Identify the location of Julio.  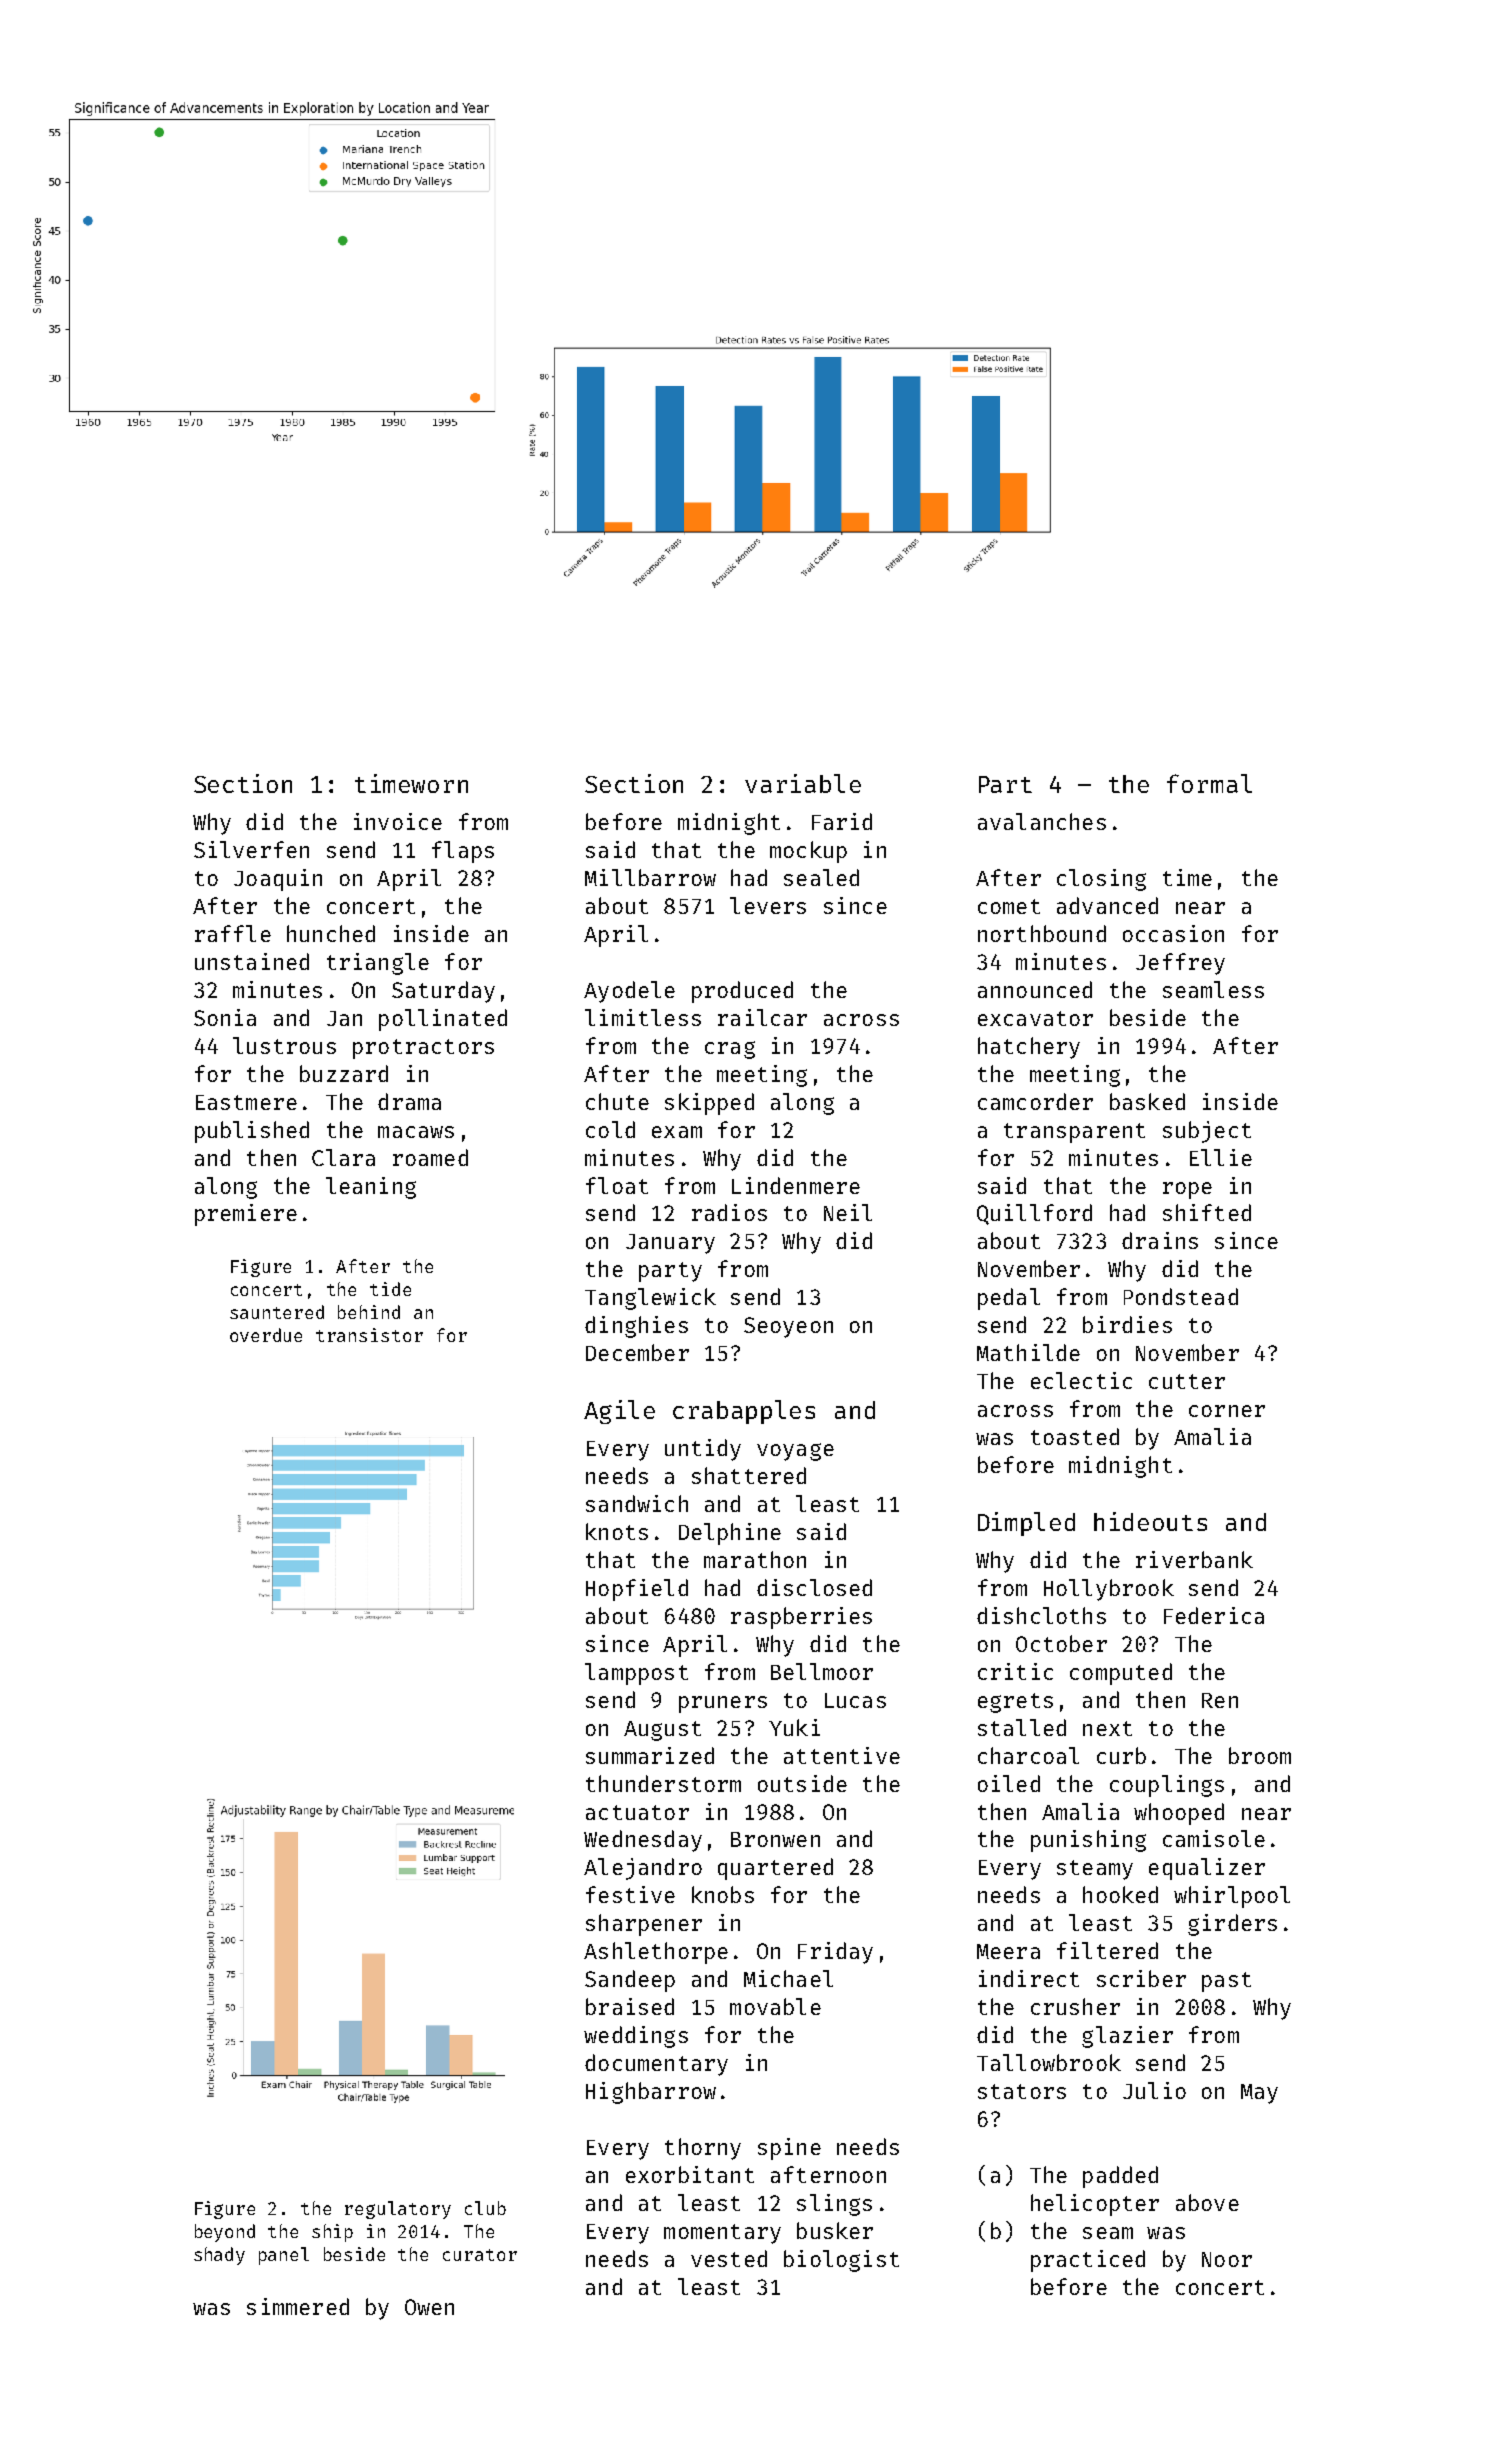
(1154, 2090).
